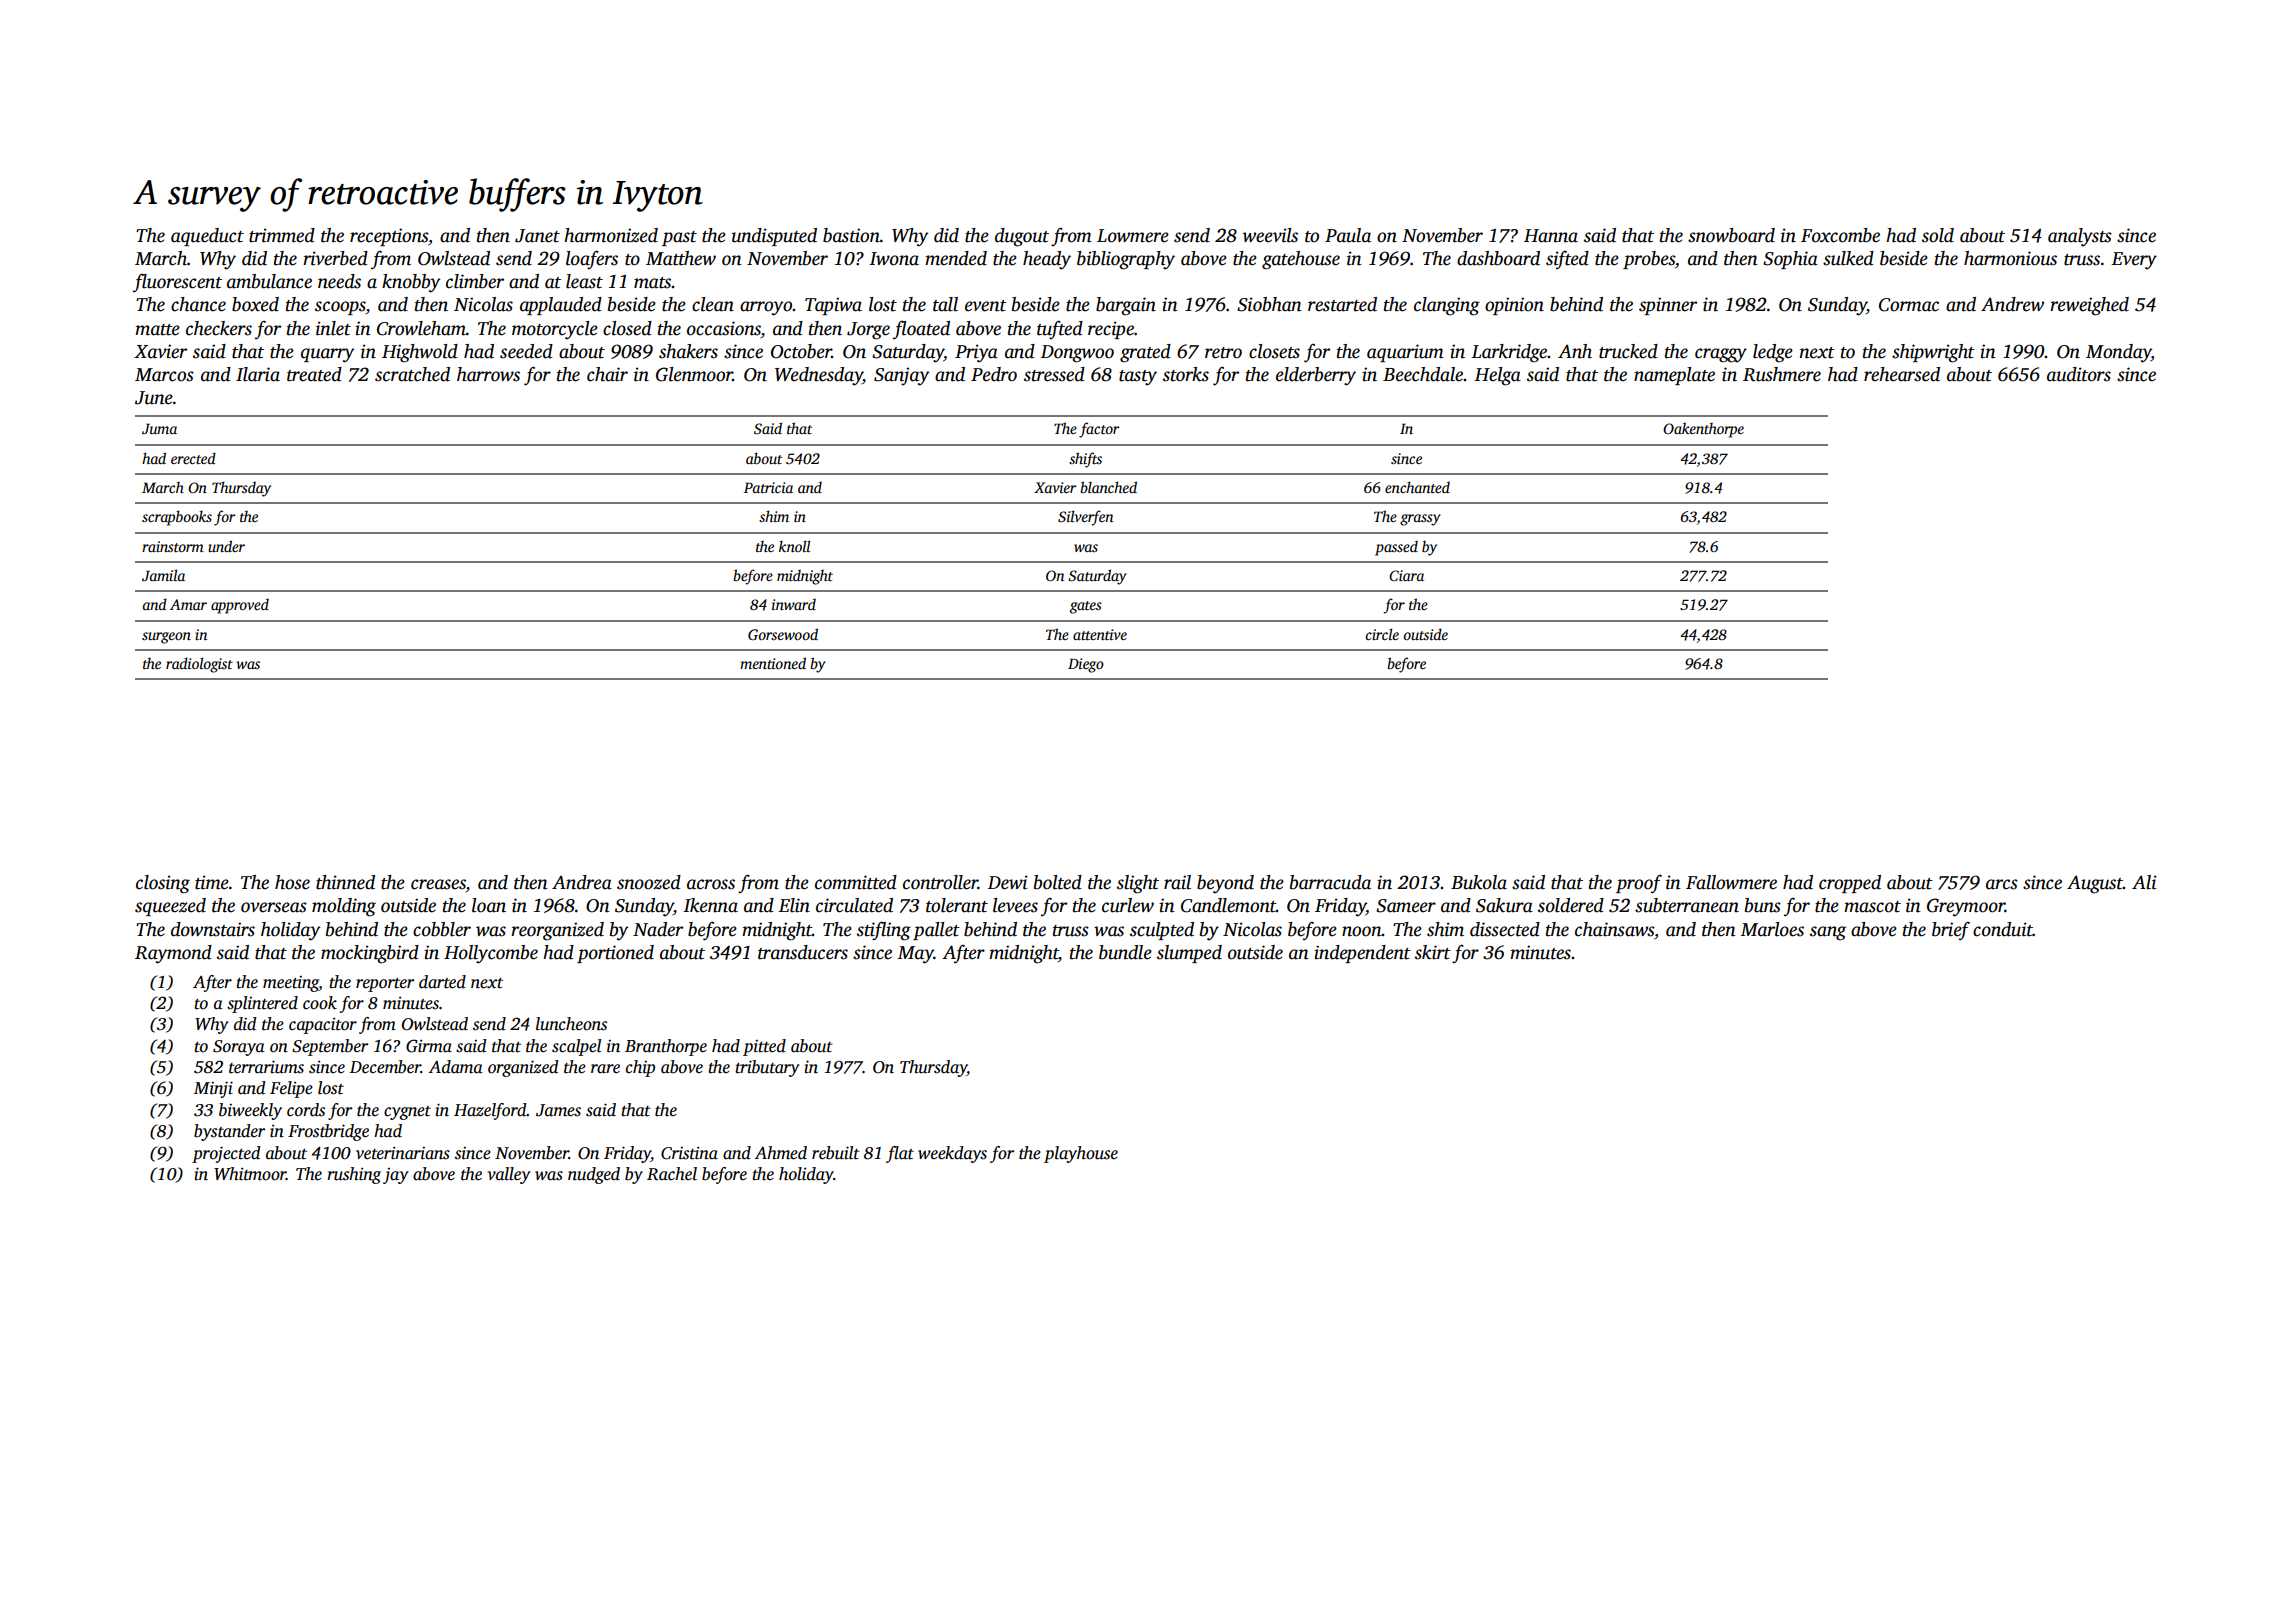  I want to click on snoozed, so click(649, 882).
